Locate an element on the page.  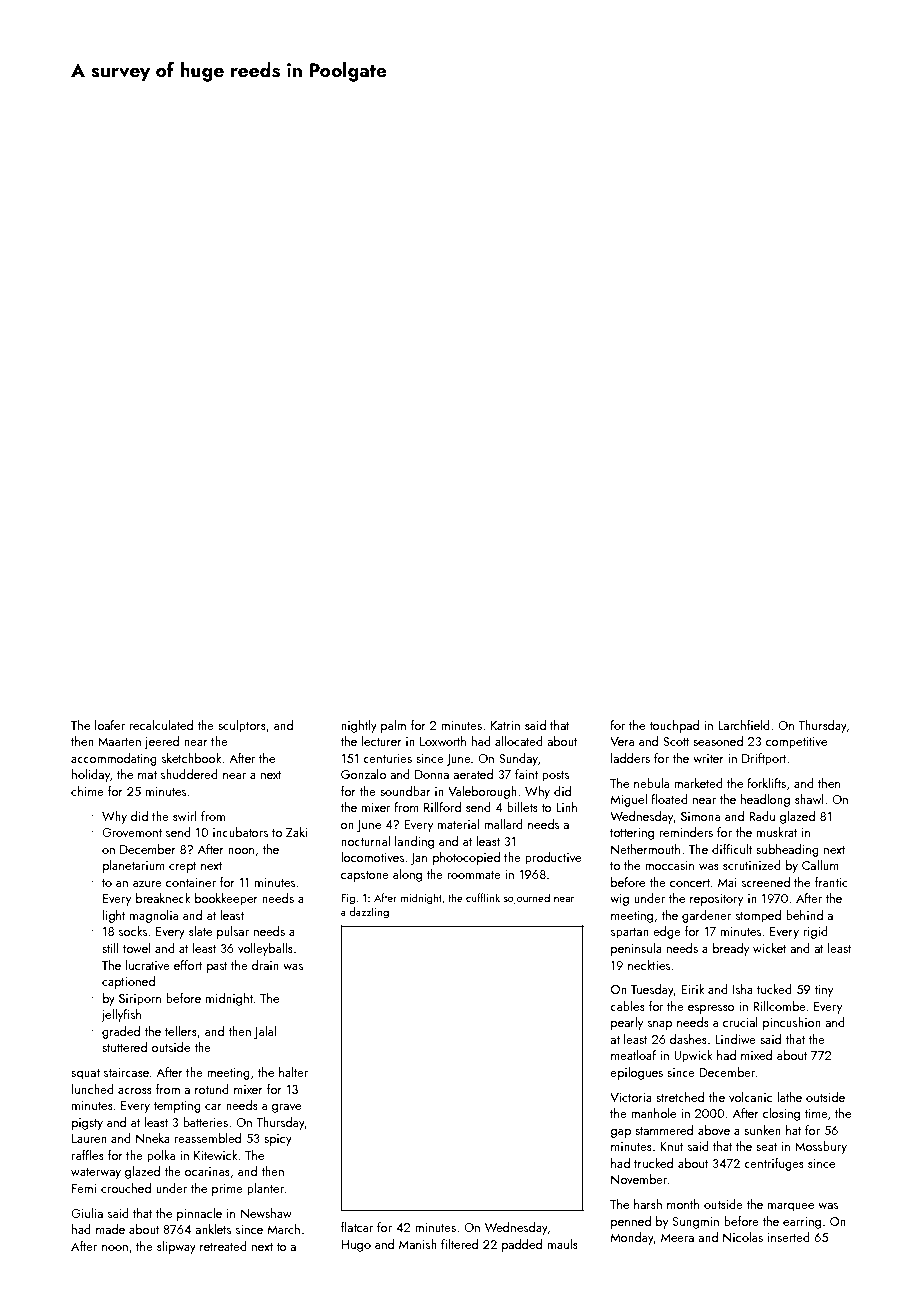
cufflink is located at coordinates (483, 897).
